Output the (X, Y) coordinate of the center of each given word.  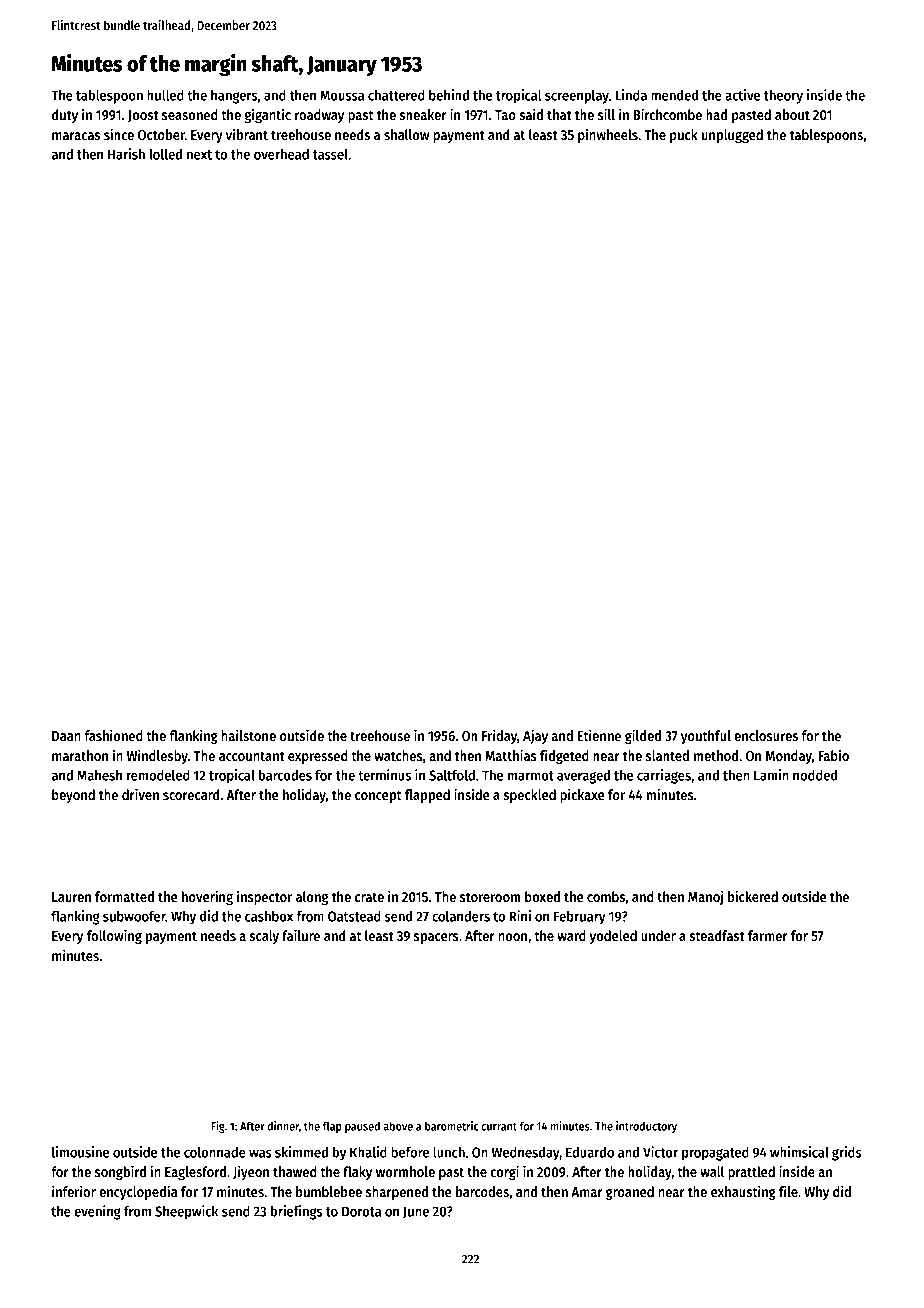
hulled (165, 95)
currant (499, 1126)
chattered (396, 95)
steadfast (717, 935)
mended (674, 95)
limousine (80, 1152)
